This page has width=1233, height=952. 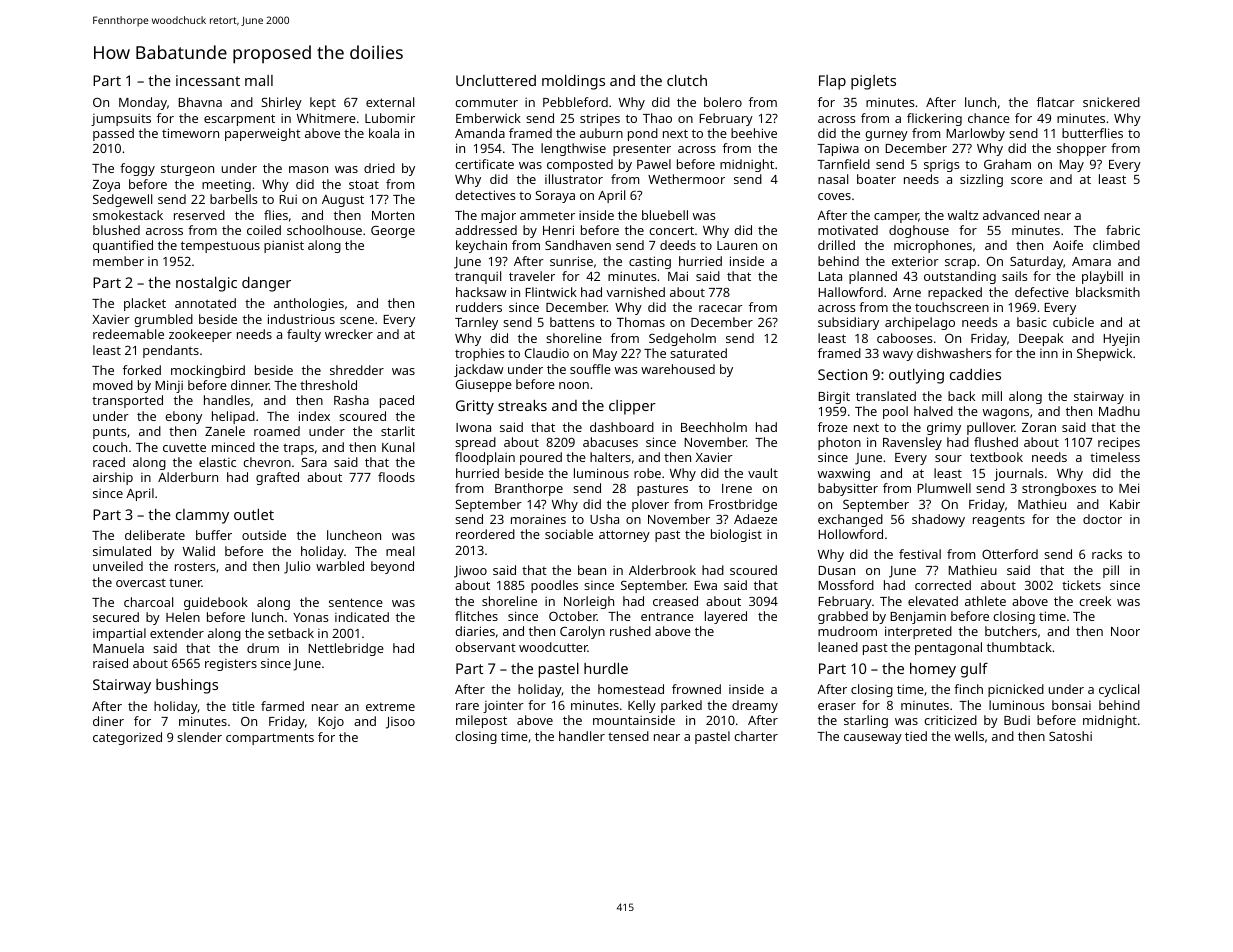 I want to click on Sedgeholm, so click(x=682, y=339).
